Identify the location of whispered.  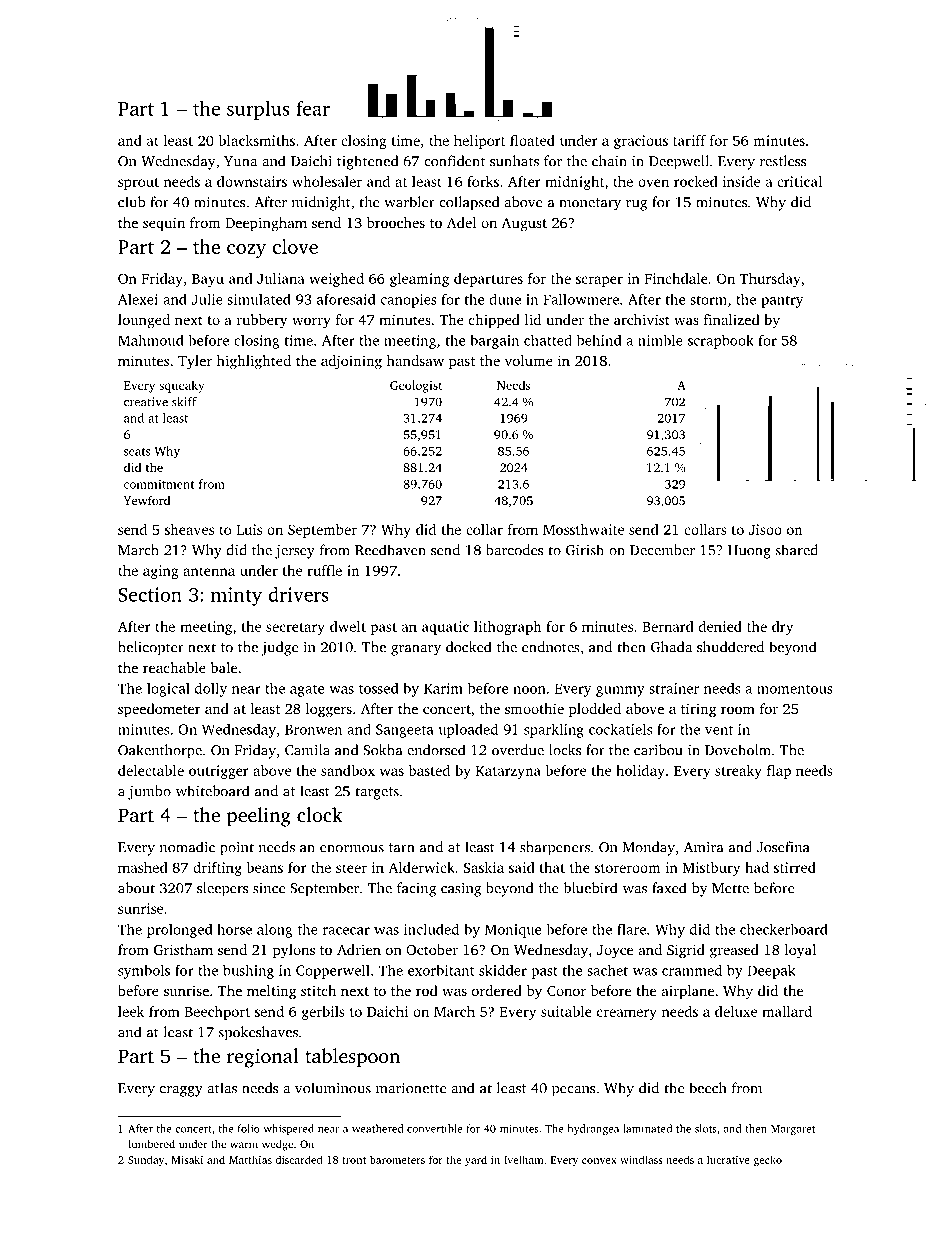
(288, 1129).
